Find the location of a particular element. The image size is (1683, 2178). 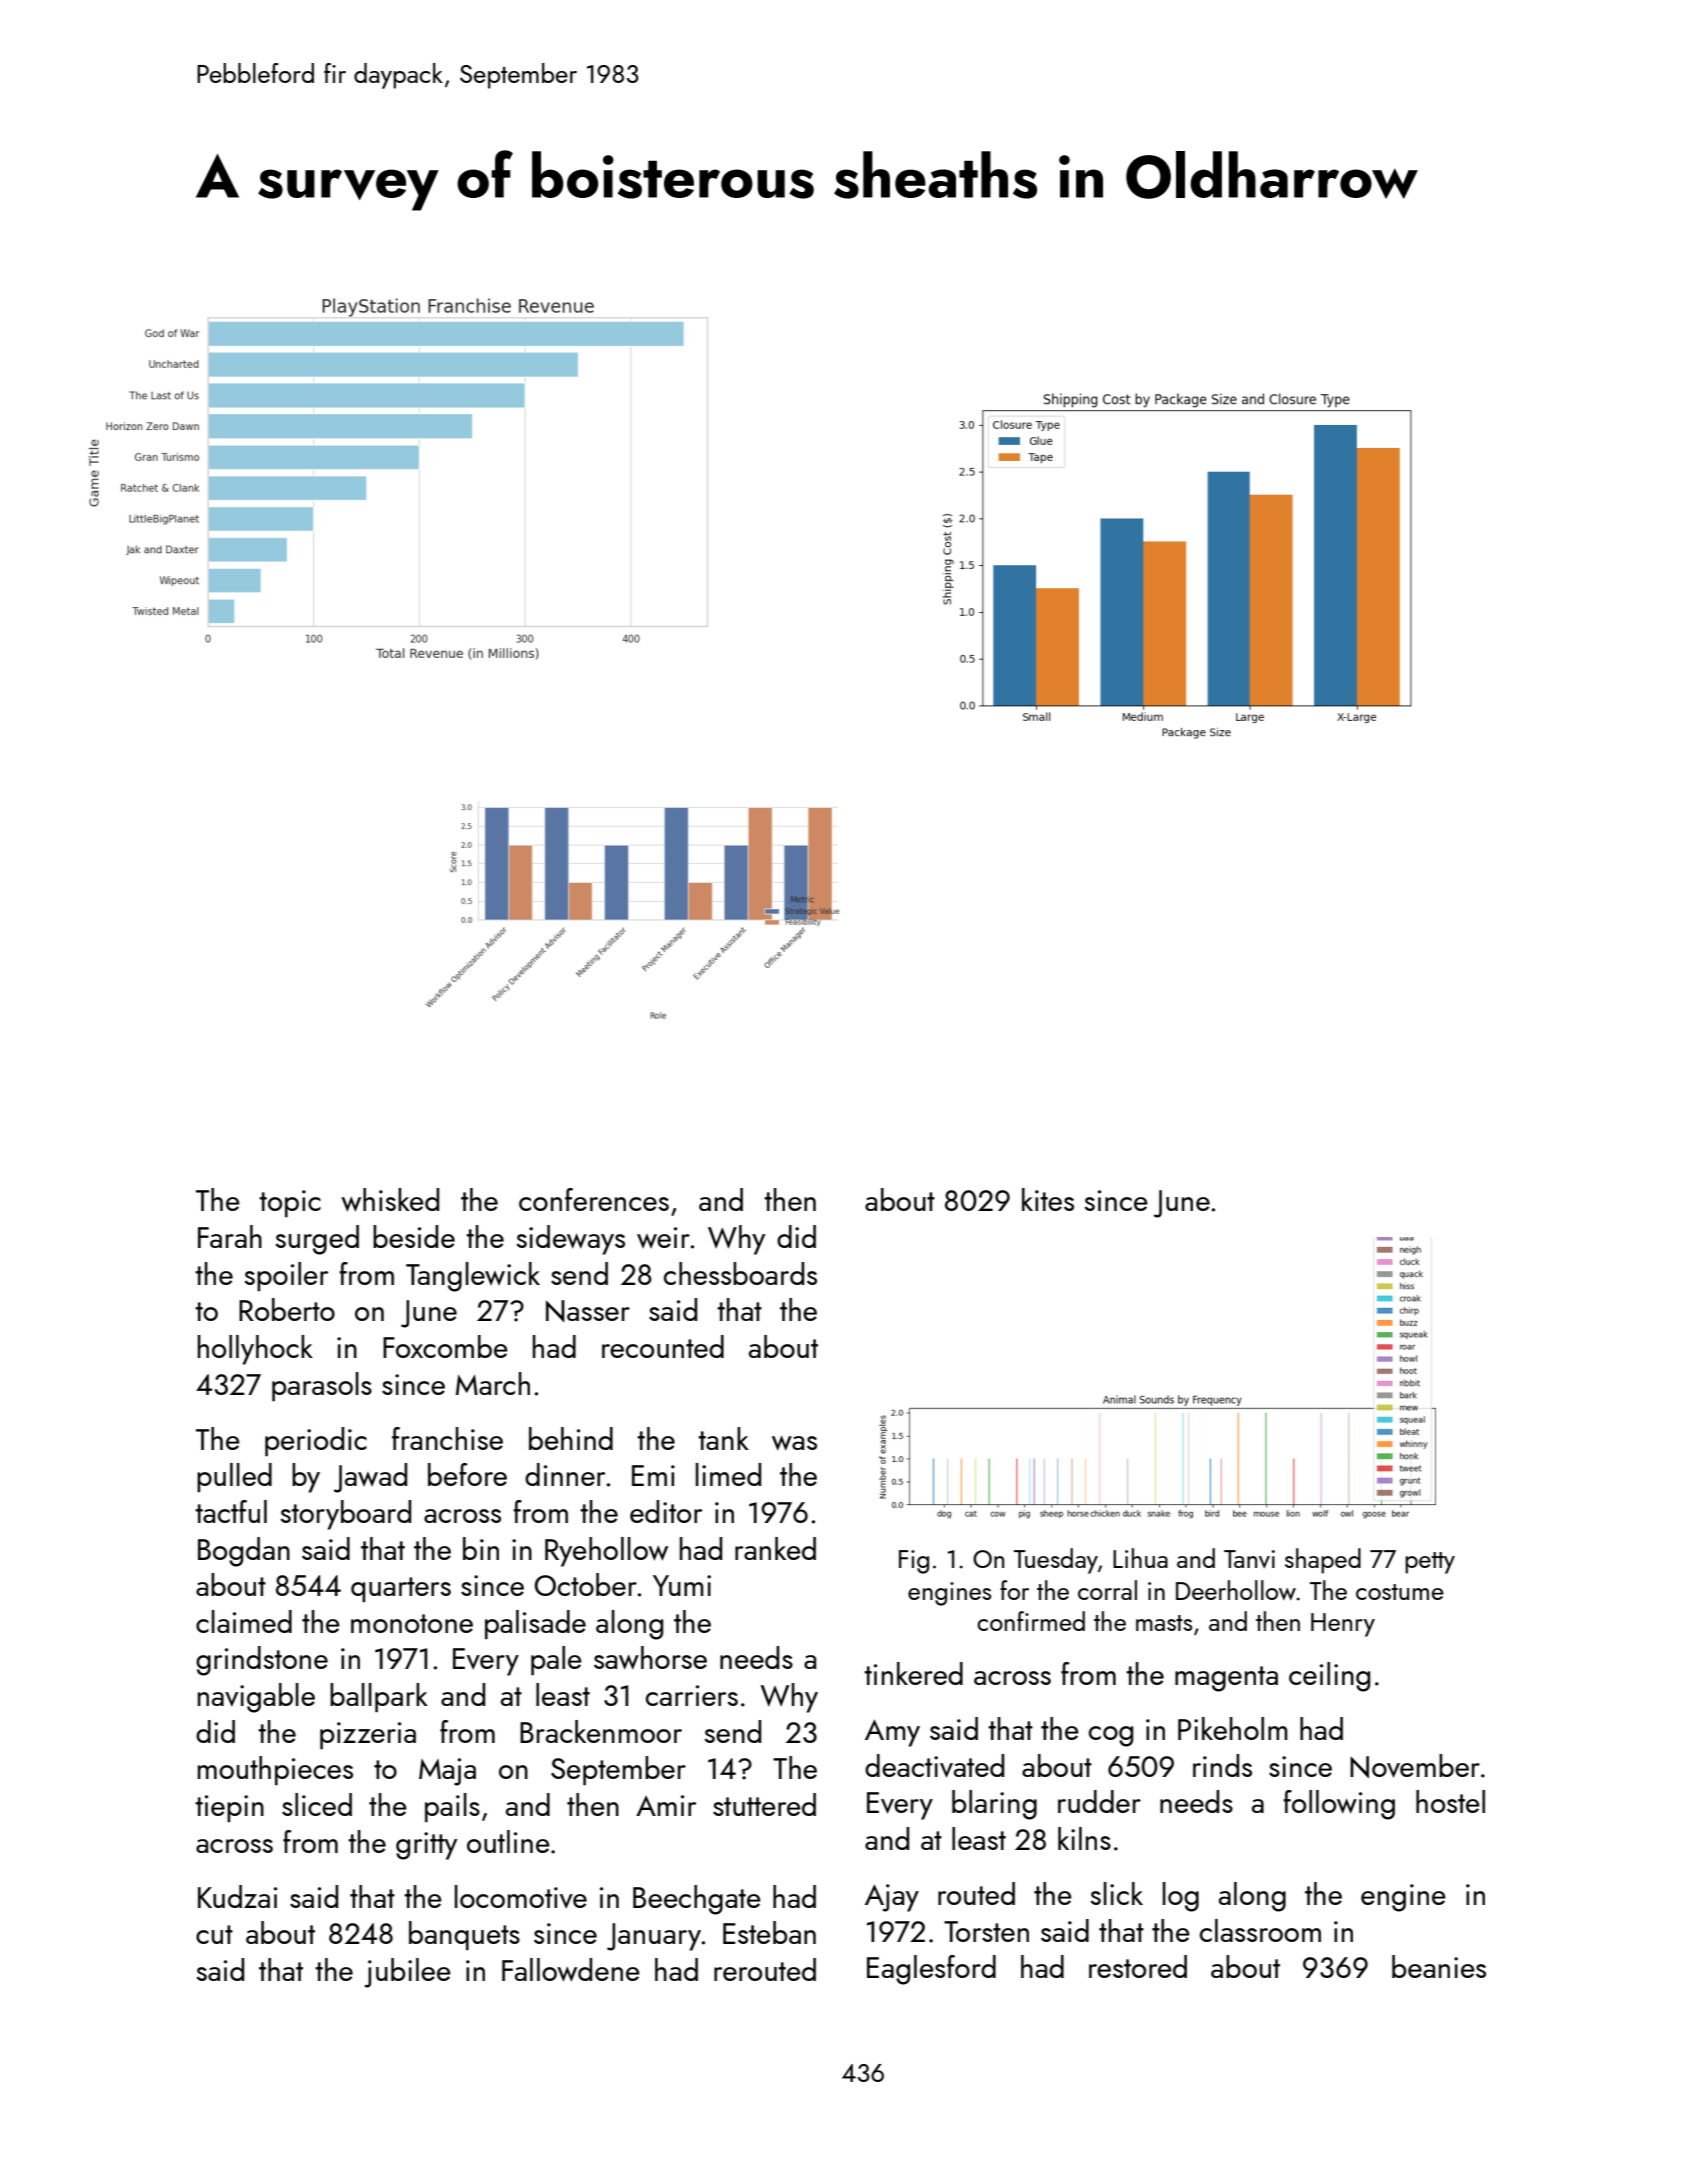

Farah is located at coordinates (230, 1236).
